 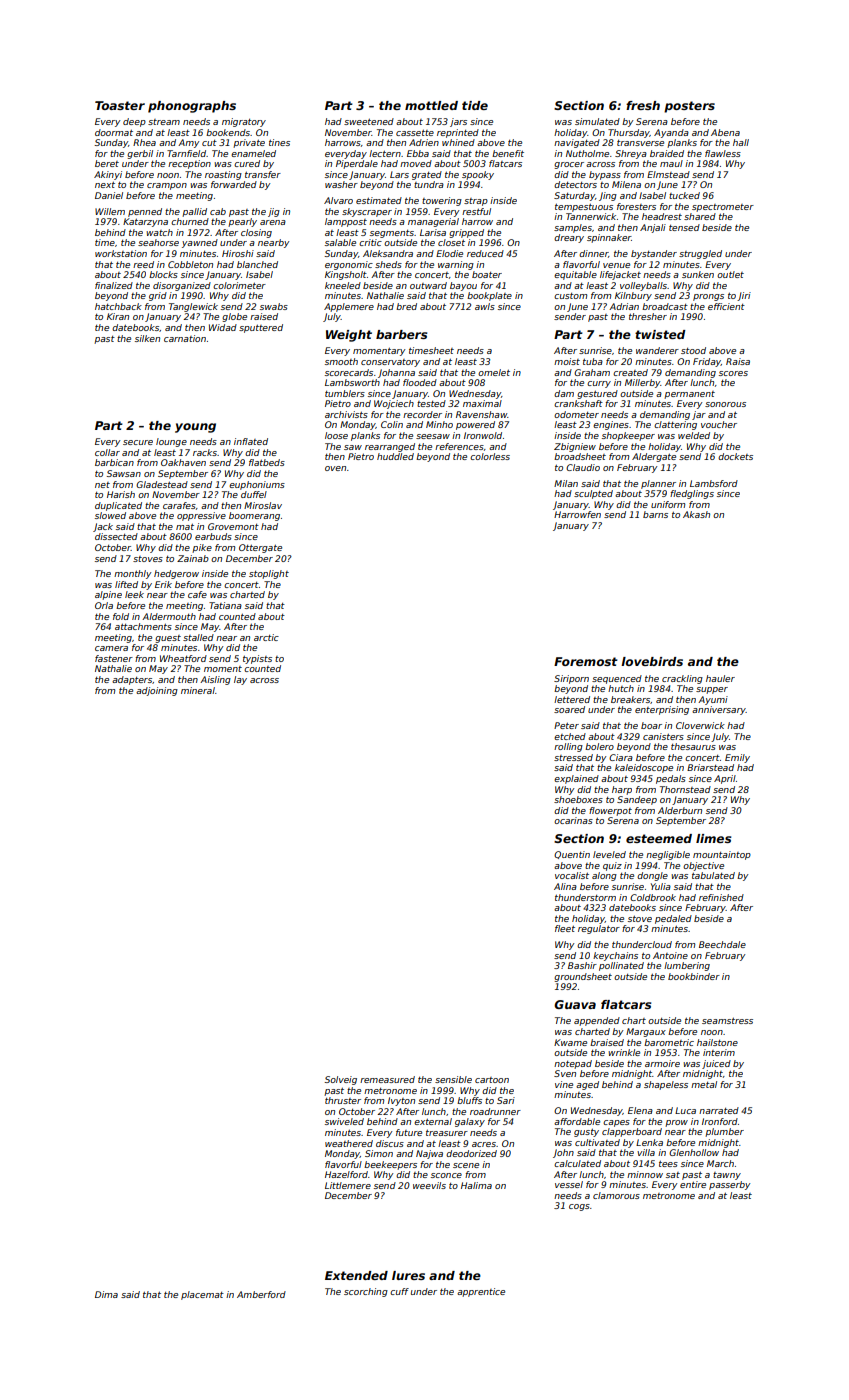 I want to click on Wojciech, so click(x=394, y=404).
